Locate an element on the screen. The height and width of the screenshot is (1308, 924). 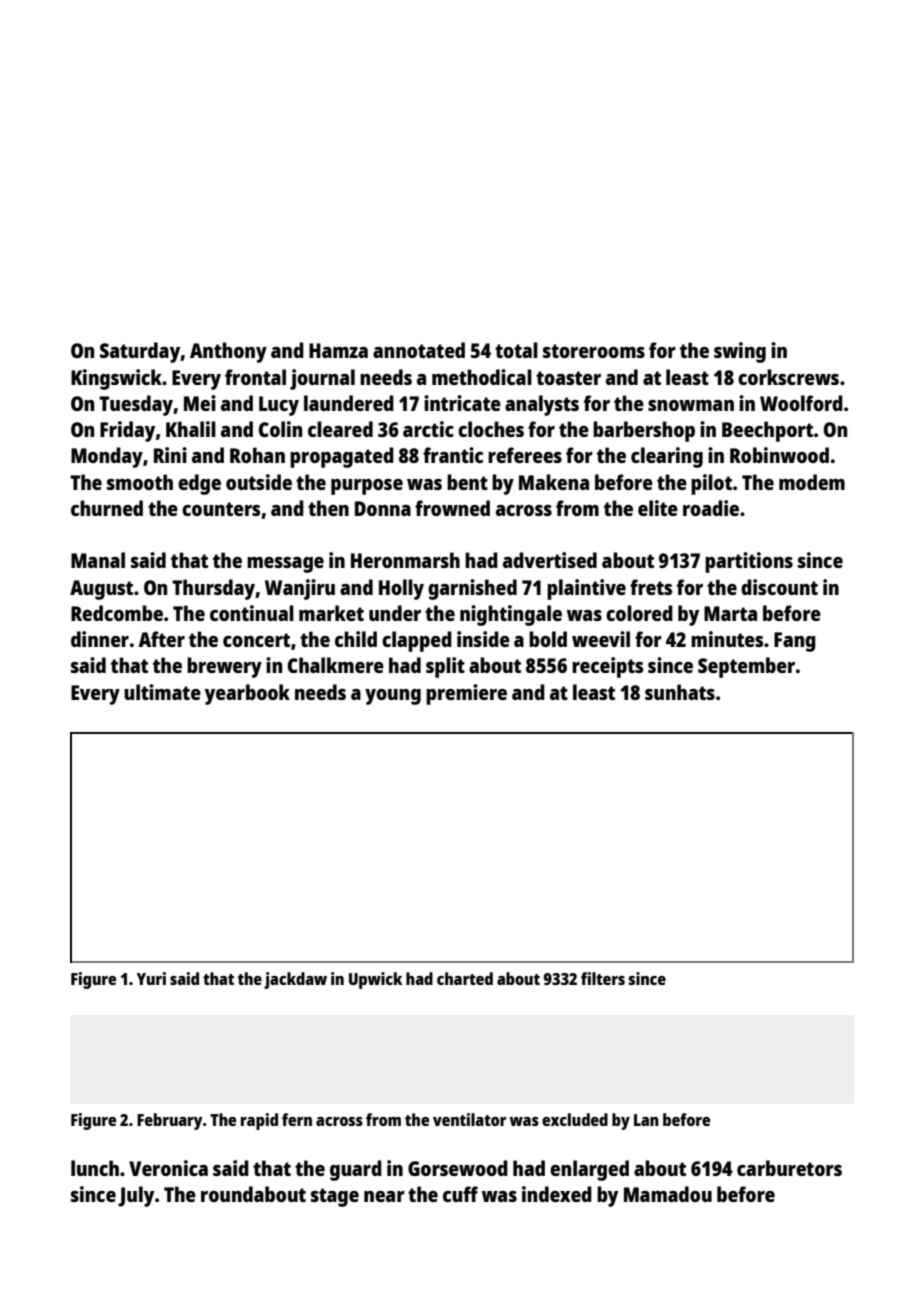
carburetors is located at coordinates (789, 1168).
